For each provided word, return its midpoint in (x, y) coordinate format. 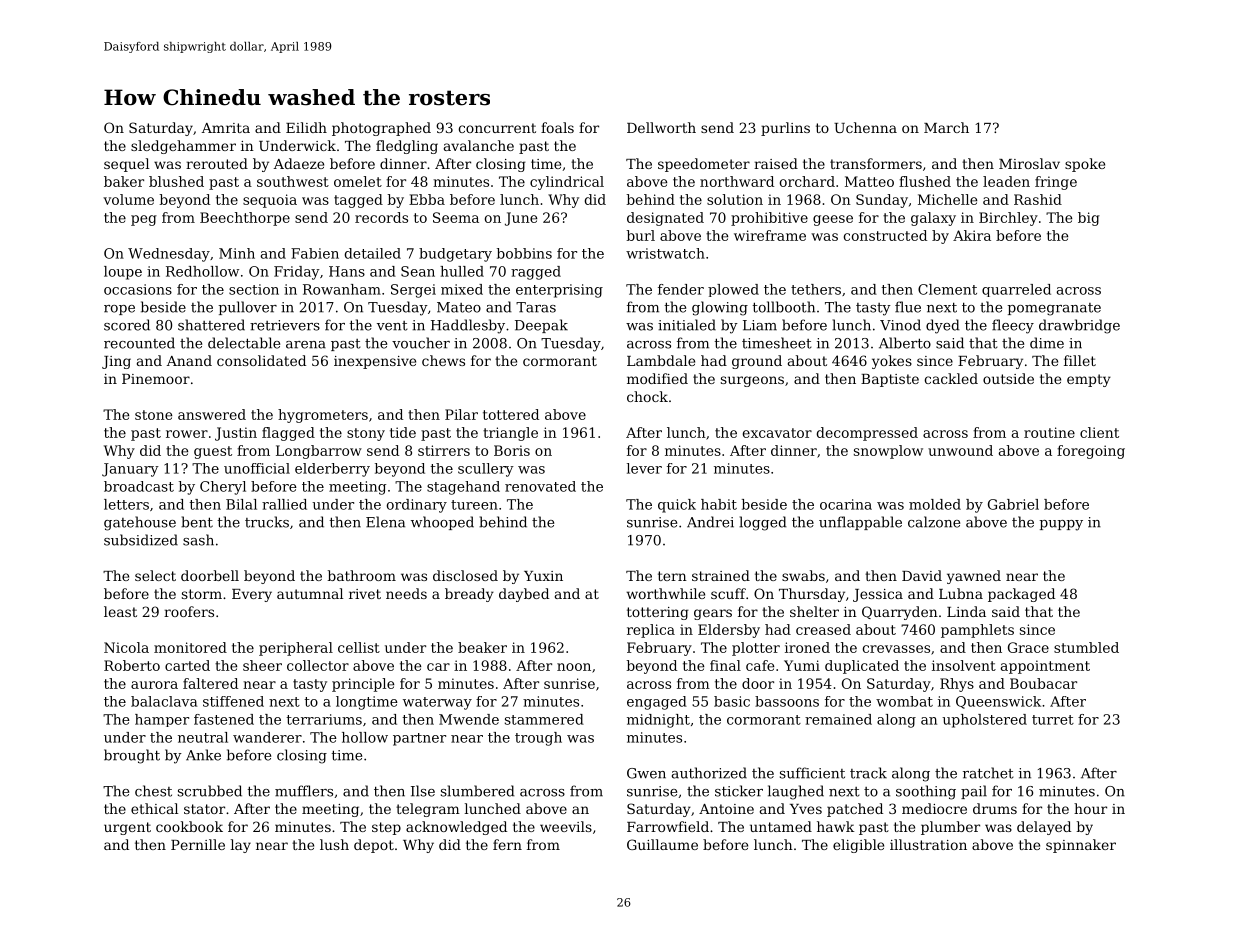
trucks (267, 522)
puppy (1061, 525)
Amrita (226, 128)
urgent (127, 828)
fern (507, 844)
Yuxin (543, 576)
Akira (972, 235)
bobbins (524, 253)
